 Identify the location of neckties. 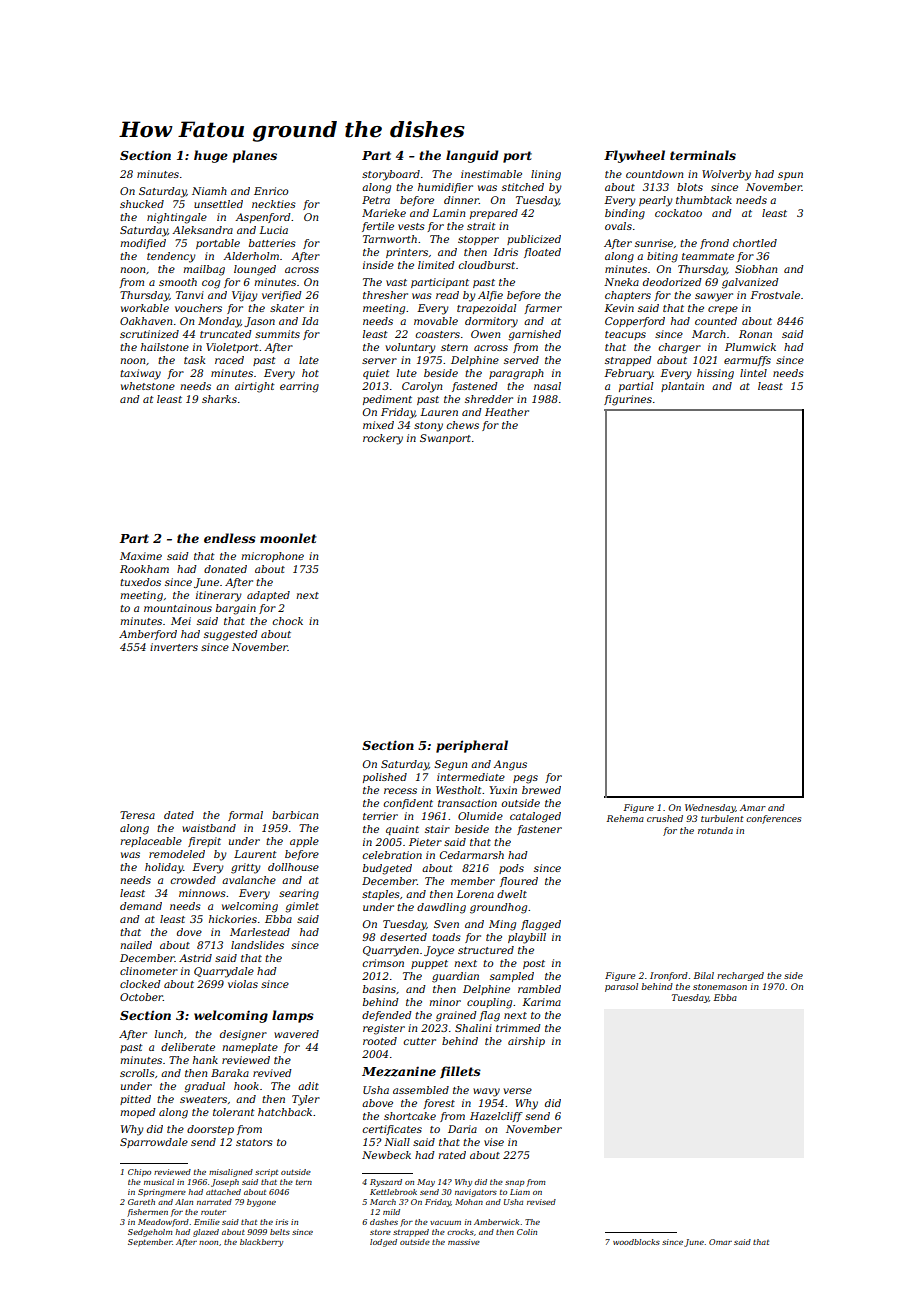
(274, 204).
